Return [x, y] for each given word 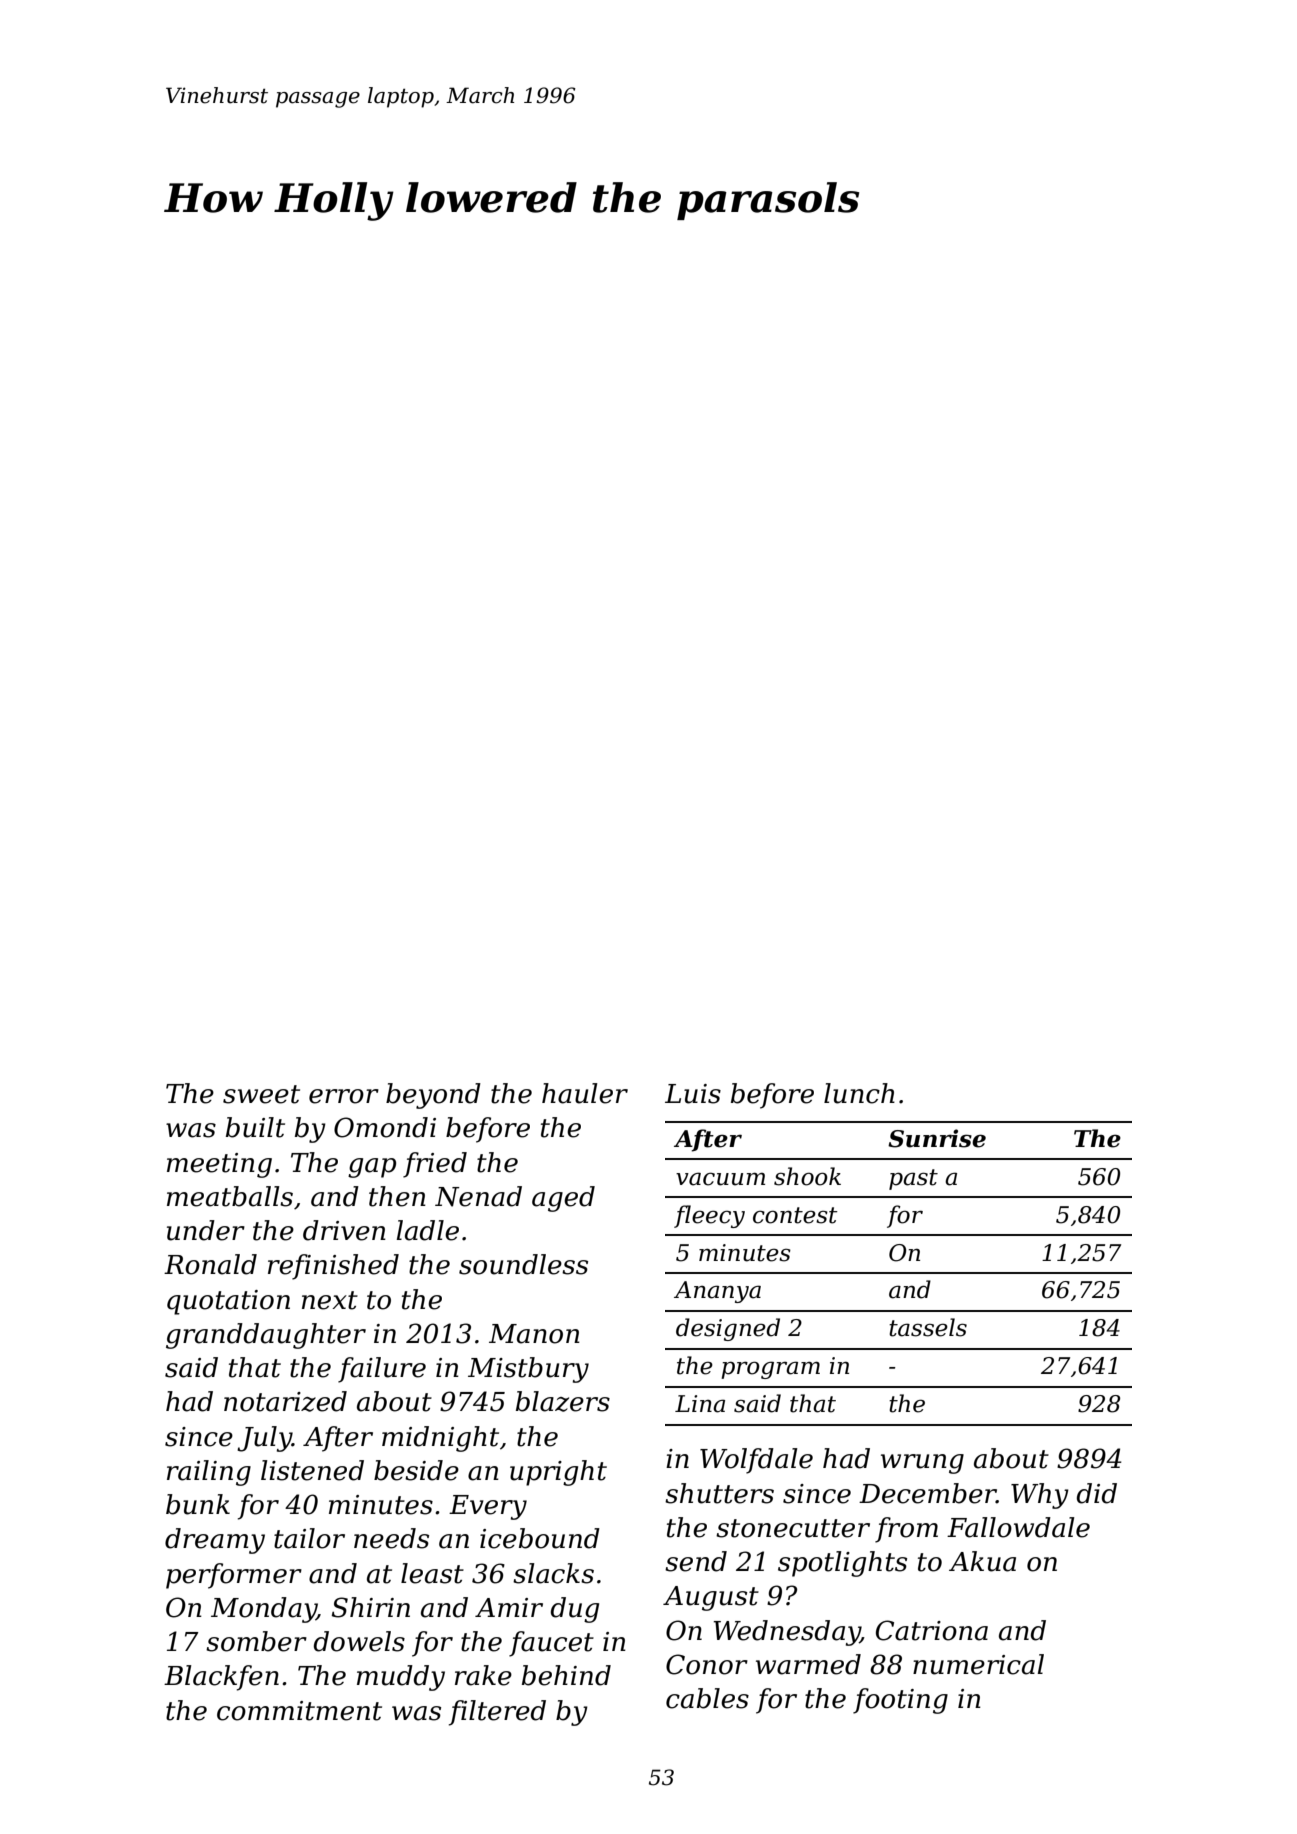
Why [1040, 1496]
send [696, 1561]
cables [707, 1698]
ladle [427, 1230]
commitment [299, 1711]
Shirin [371, 1607]
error [344, 1096]
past [913, 1179]
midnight [440, 1439]
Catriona [932, 1630]
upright [558, 1473]
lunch [859, 1093]
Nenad [478, 1196]
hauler [585, 1093]
